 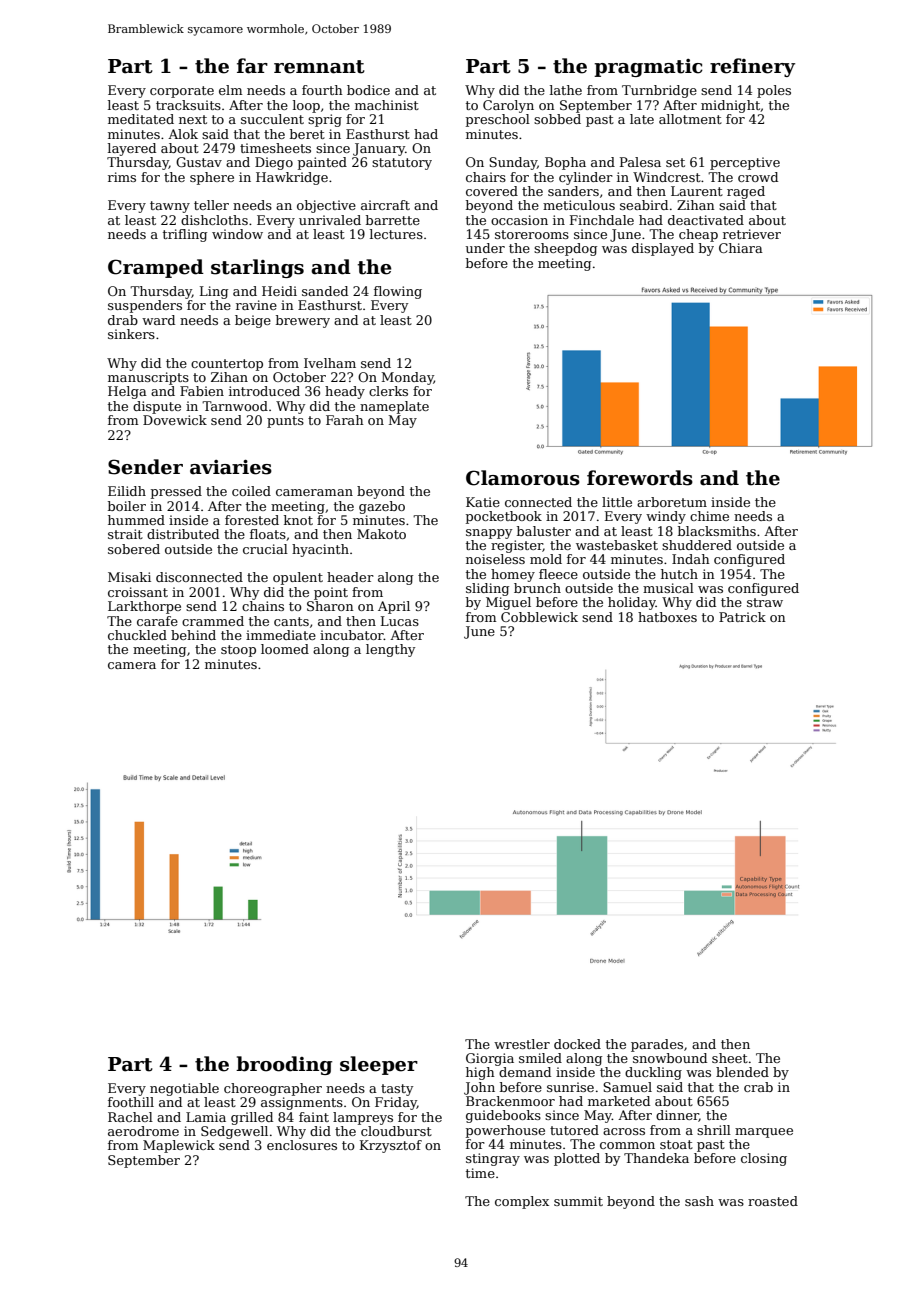 What do you see at coordinates (741, 248) in the screenshot?
I see `Chiara` at bounding box center [741, 248].
